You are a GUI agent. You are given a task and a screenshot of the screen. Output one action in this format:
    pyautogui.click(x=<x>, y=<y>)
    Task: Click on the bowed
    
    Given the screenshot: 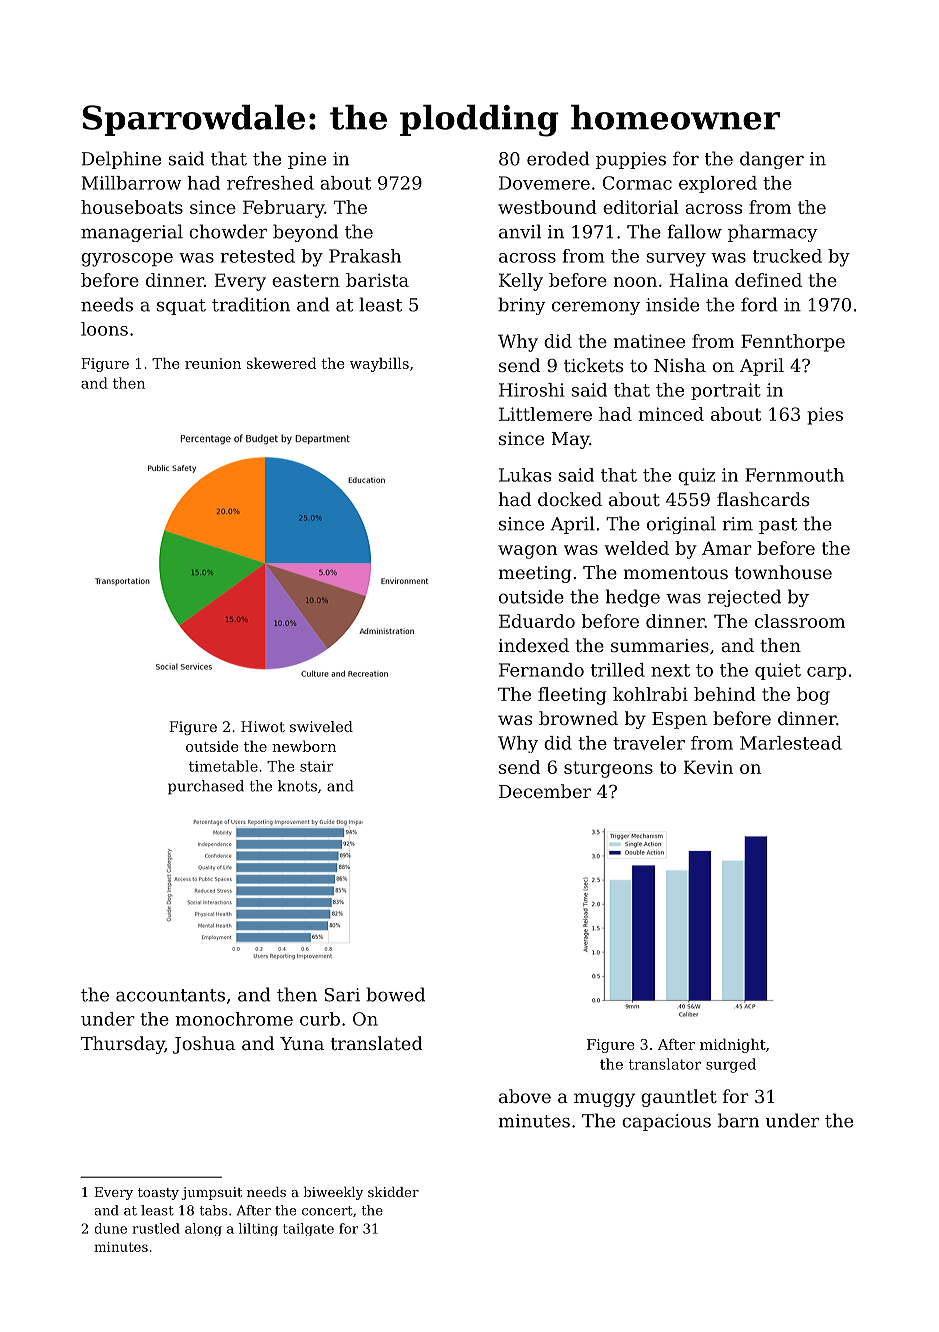 What is the action you would take?
    pyautogui.click(x=395, y=994)
